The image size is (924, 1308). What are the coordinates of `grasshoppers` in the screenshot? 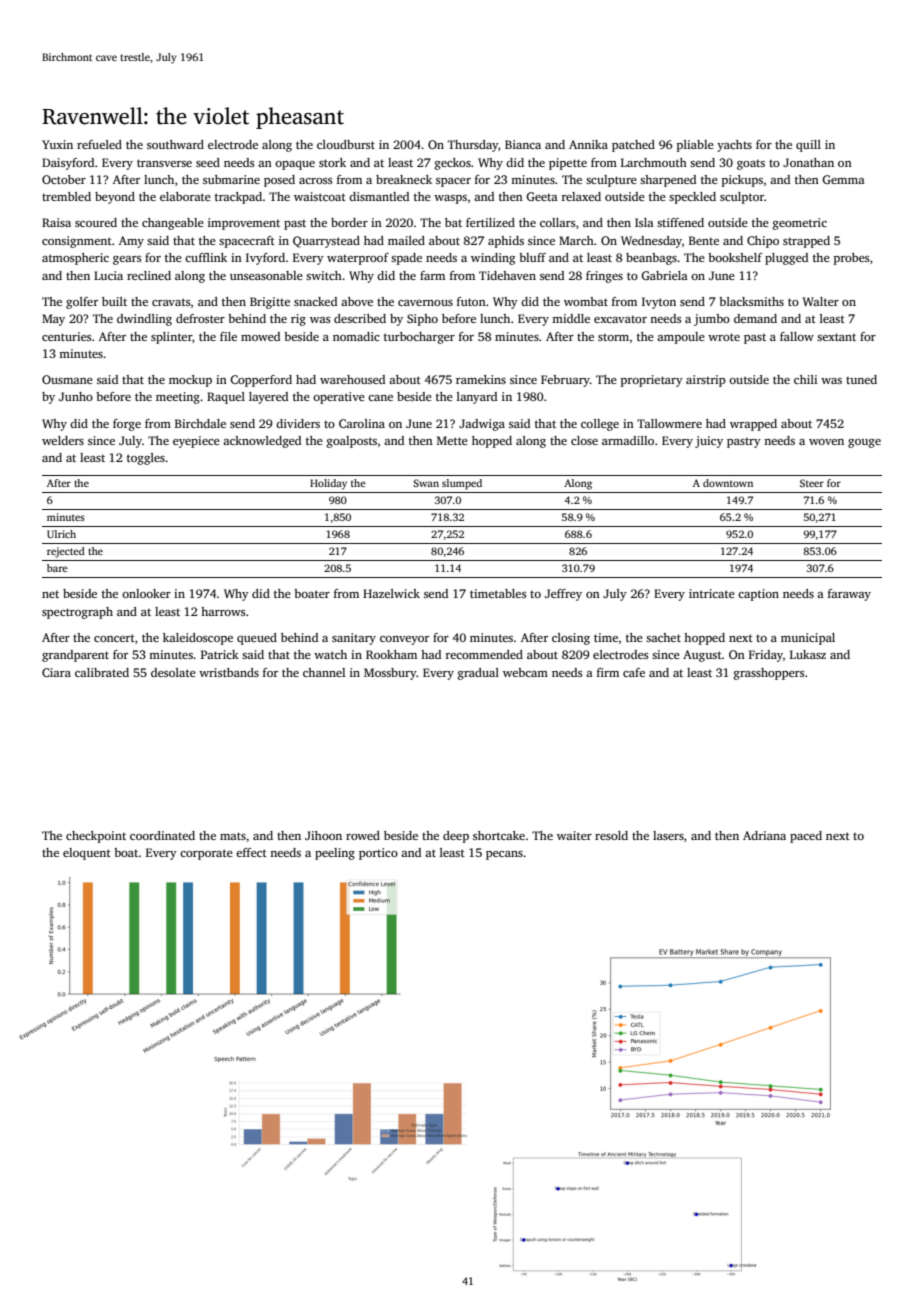 It's located at (769, 674).
